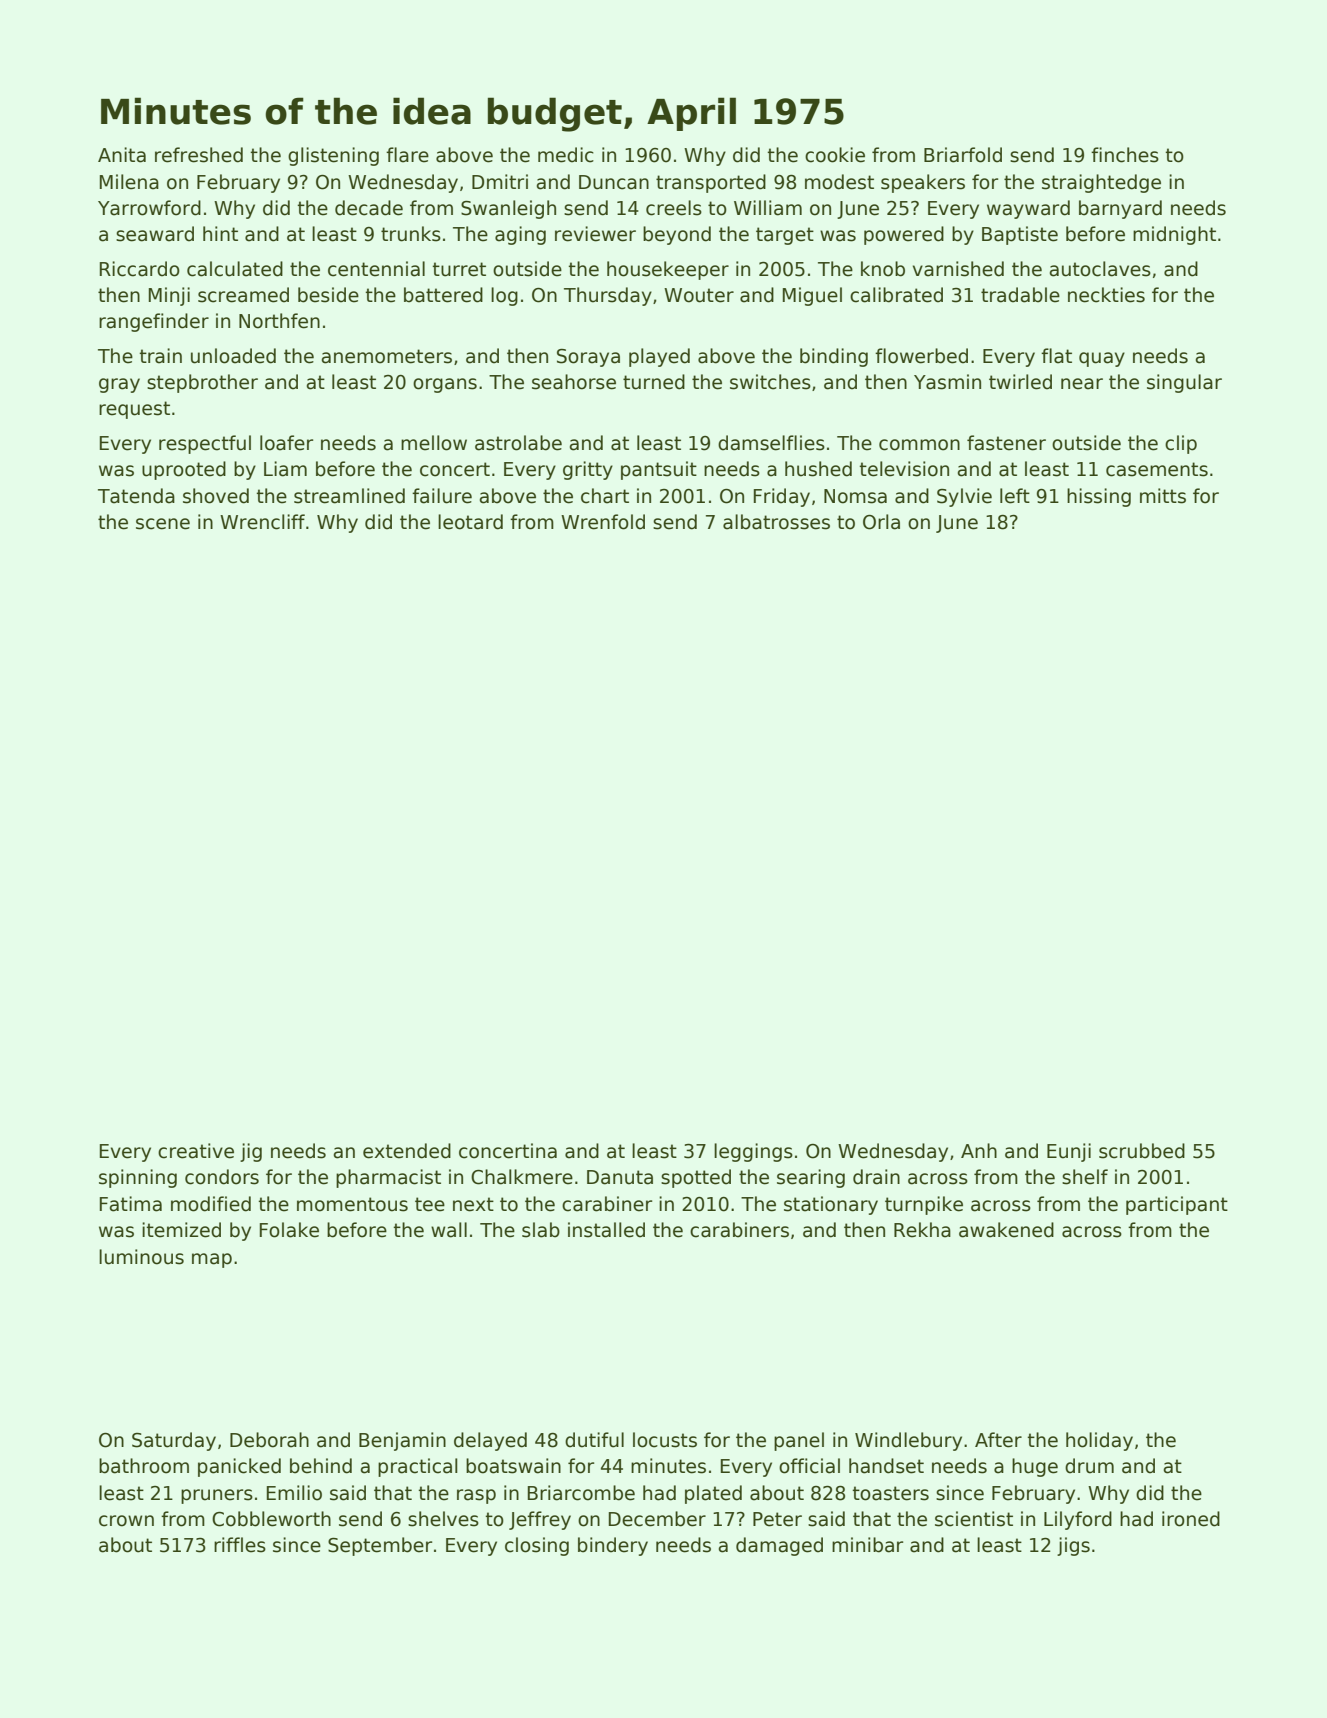  I want to click on leggings, so click(753, 1152).
